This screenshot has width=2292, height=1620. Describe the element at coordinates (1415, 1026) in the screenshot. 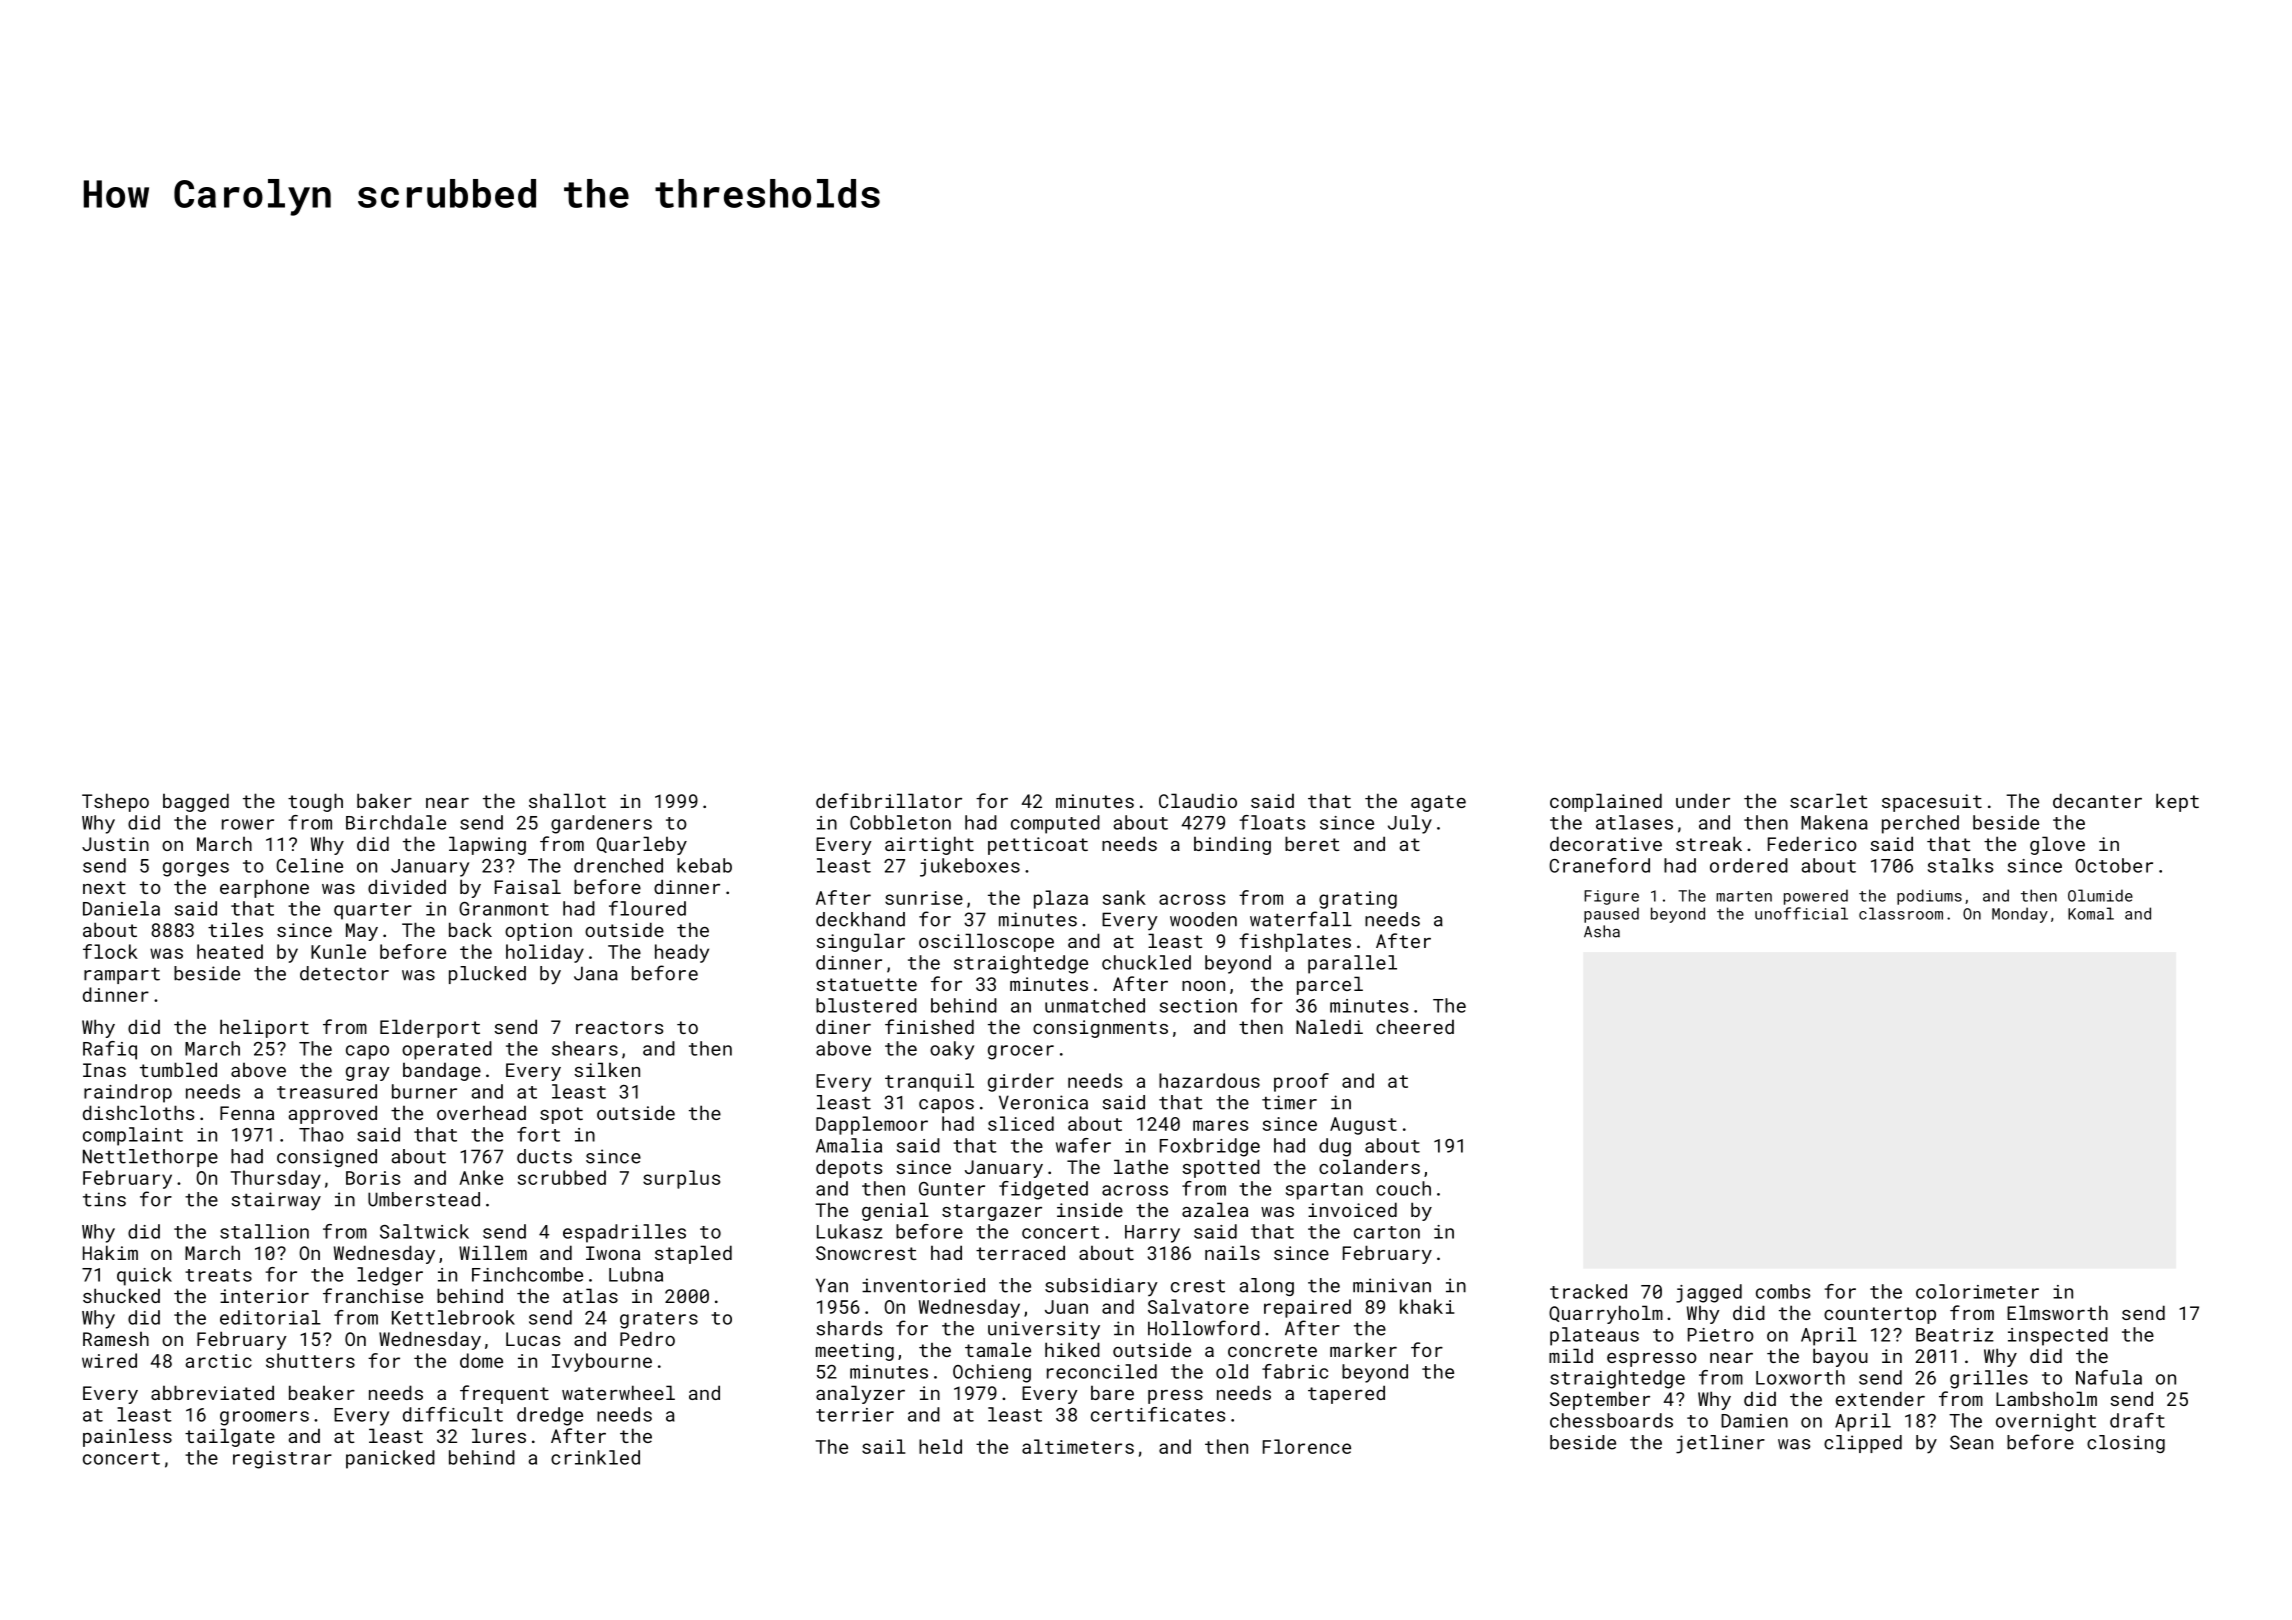

I see `cheered` at that location.
